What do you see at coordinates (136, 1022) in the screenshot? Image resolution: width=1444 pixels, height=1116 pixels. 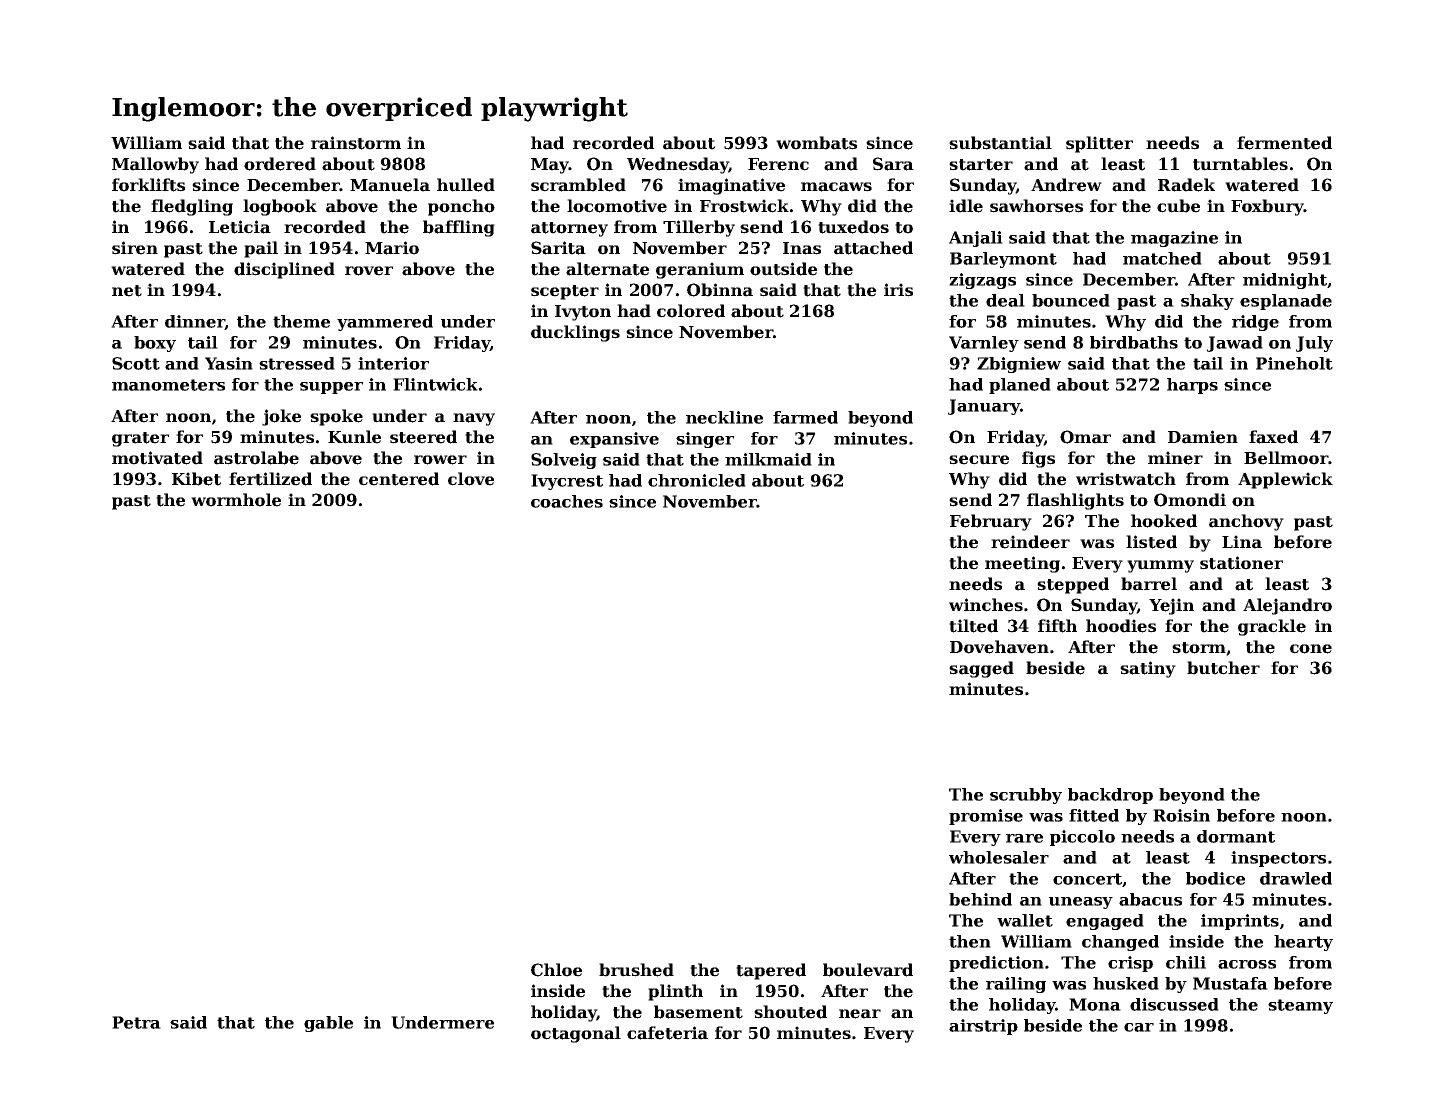 I see `Petra` at bounding box center [136, 1022].
